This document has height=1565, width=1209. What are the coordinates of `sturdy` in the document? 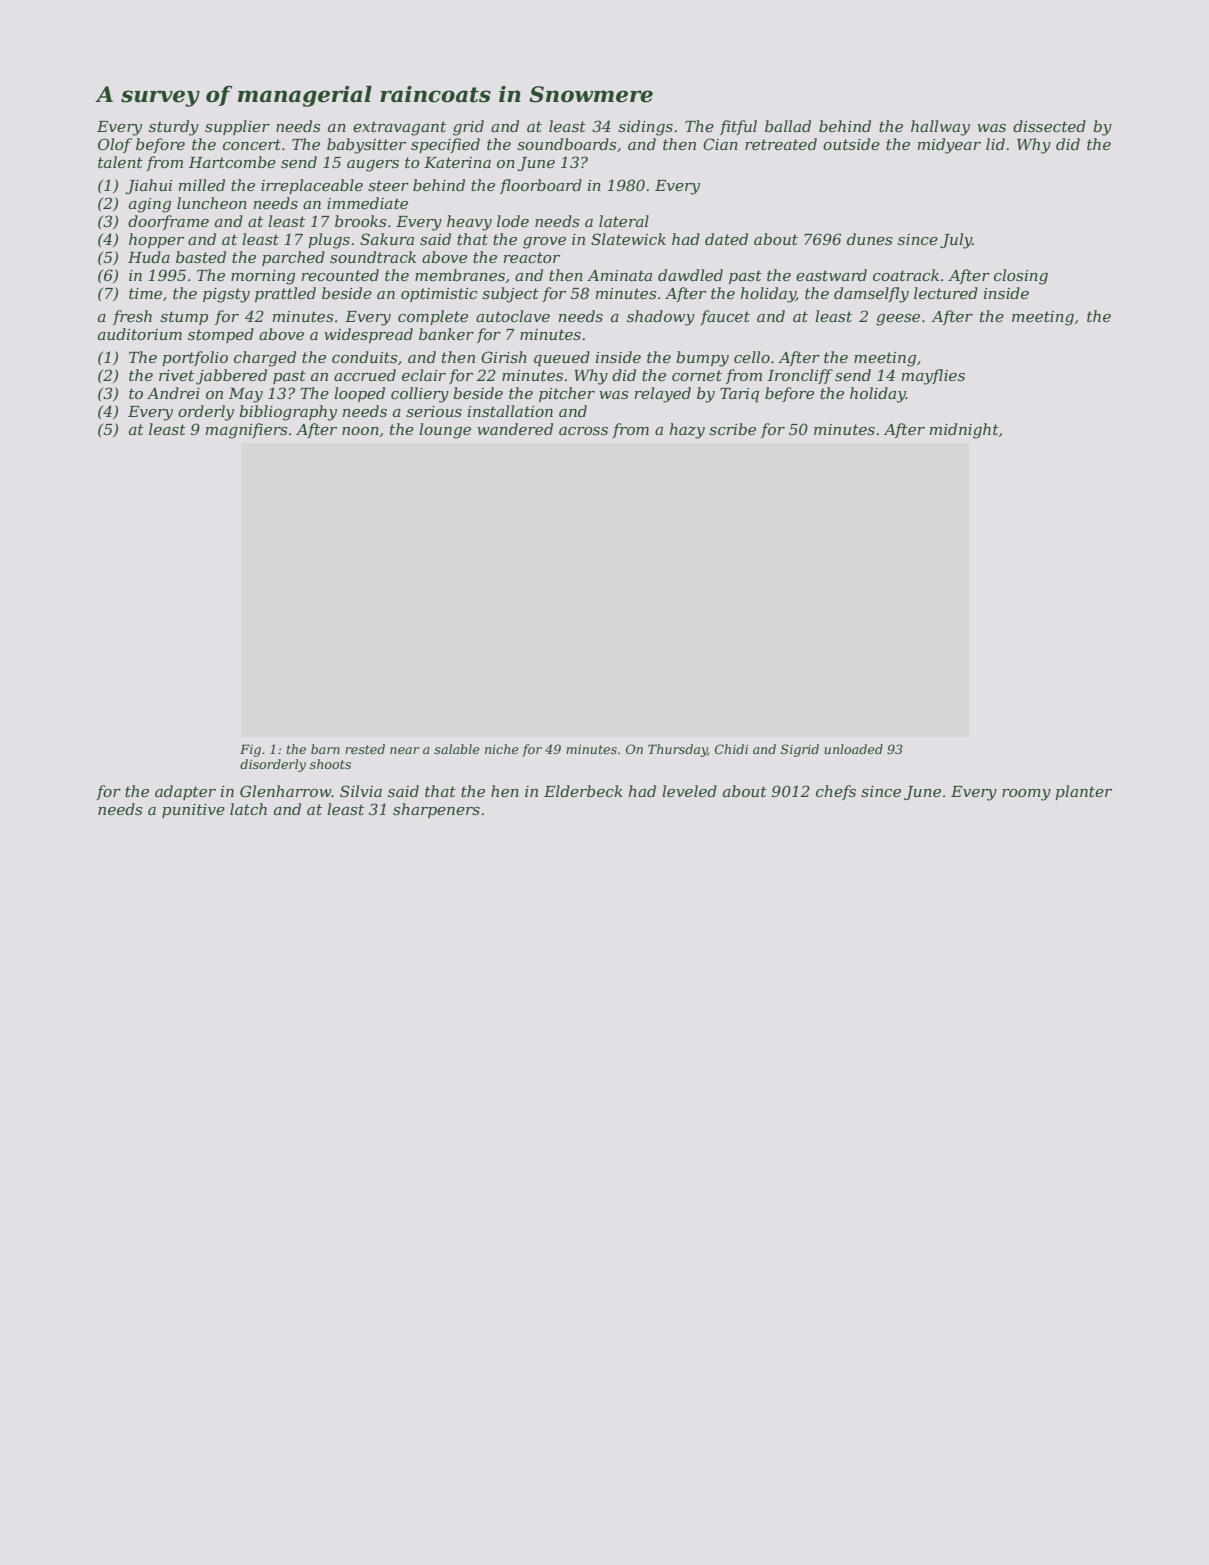 It's located at (174, 128).
